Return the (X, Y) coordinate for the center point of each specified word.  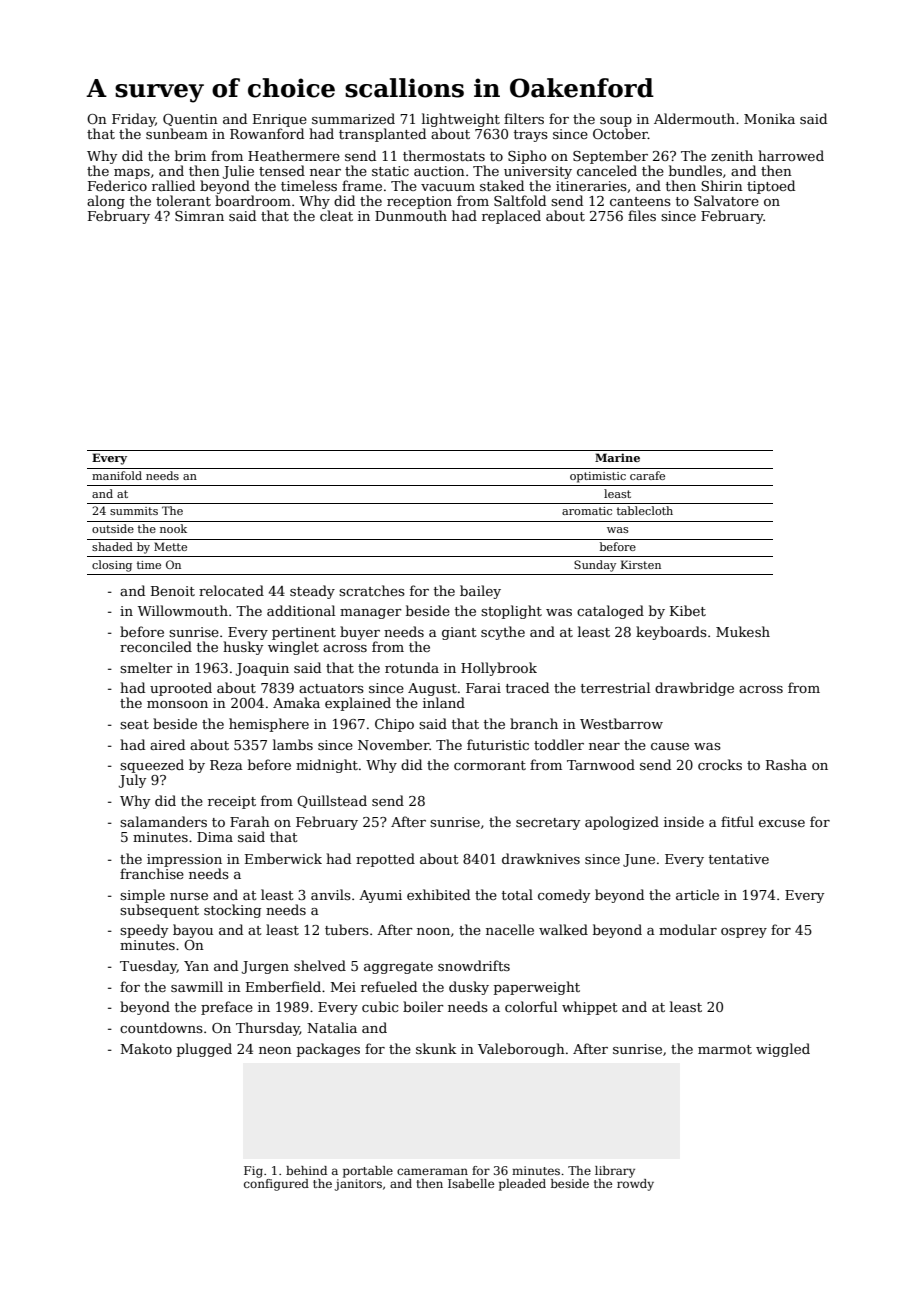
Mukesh (743, 631)
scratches (372, 590)
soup (616, 122)
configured (276, 1185)
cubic (380, 1006)
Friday (133, 120)
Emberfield (283, 986)
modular (688, 929)
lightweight (461, 120)
